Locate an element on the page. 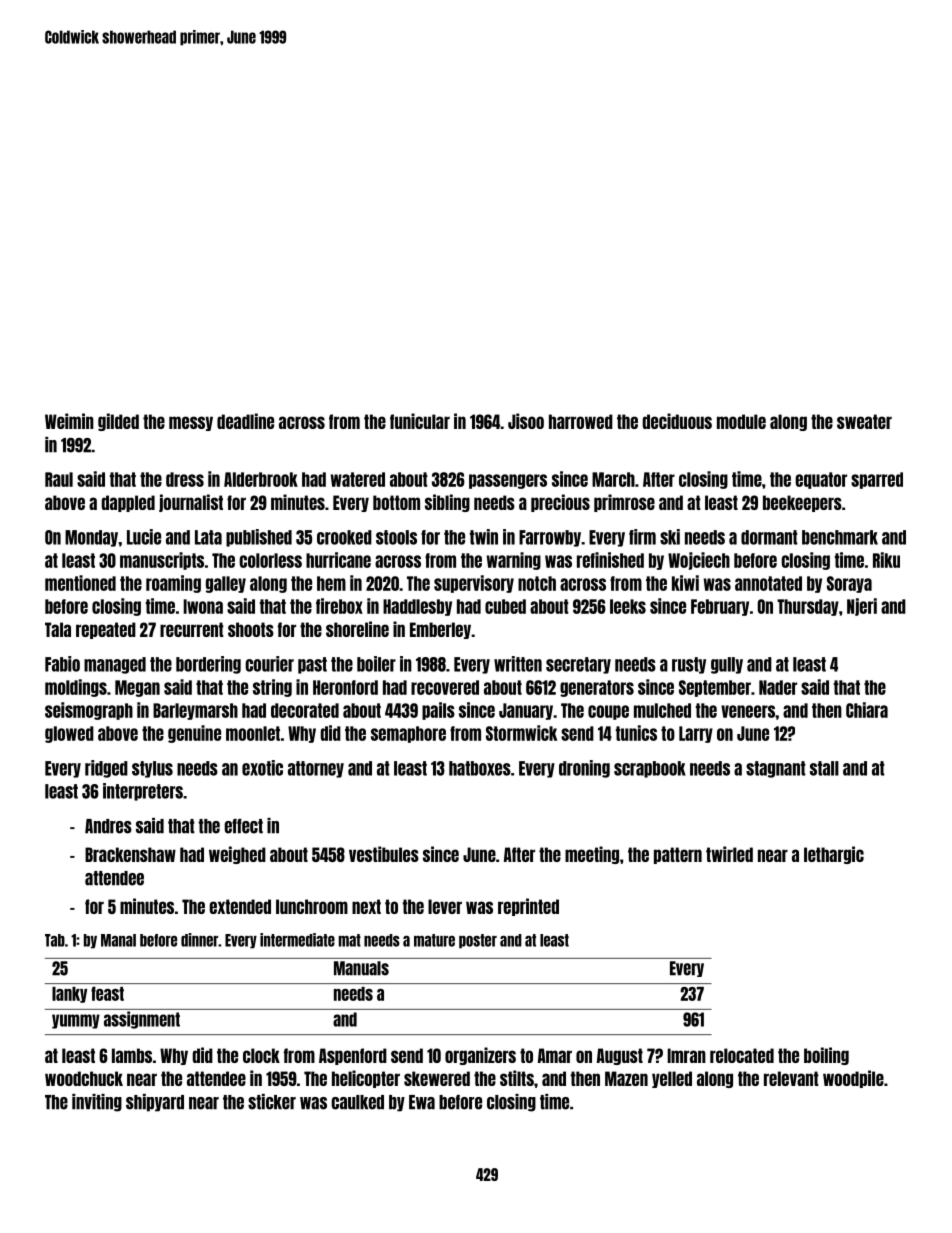 The image size is (952, 1233). meeting is located at coordinates (592, 855).
